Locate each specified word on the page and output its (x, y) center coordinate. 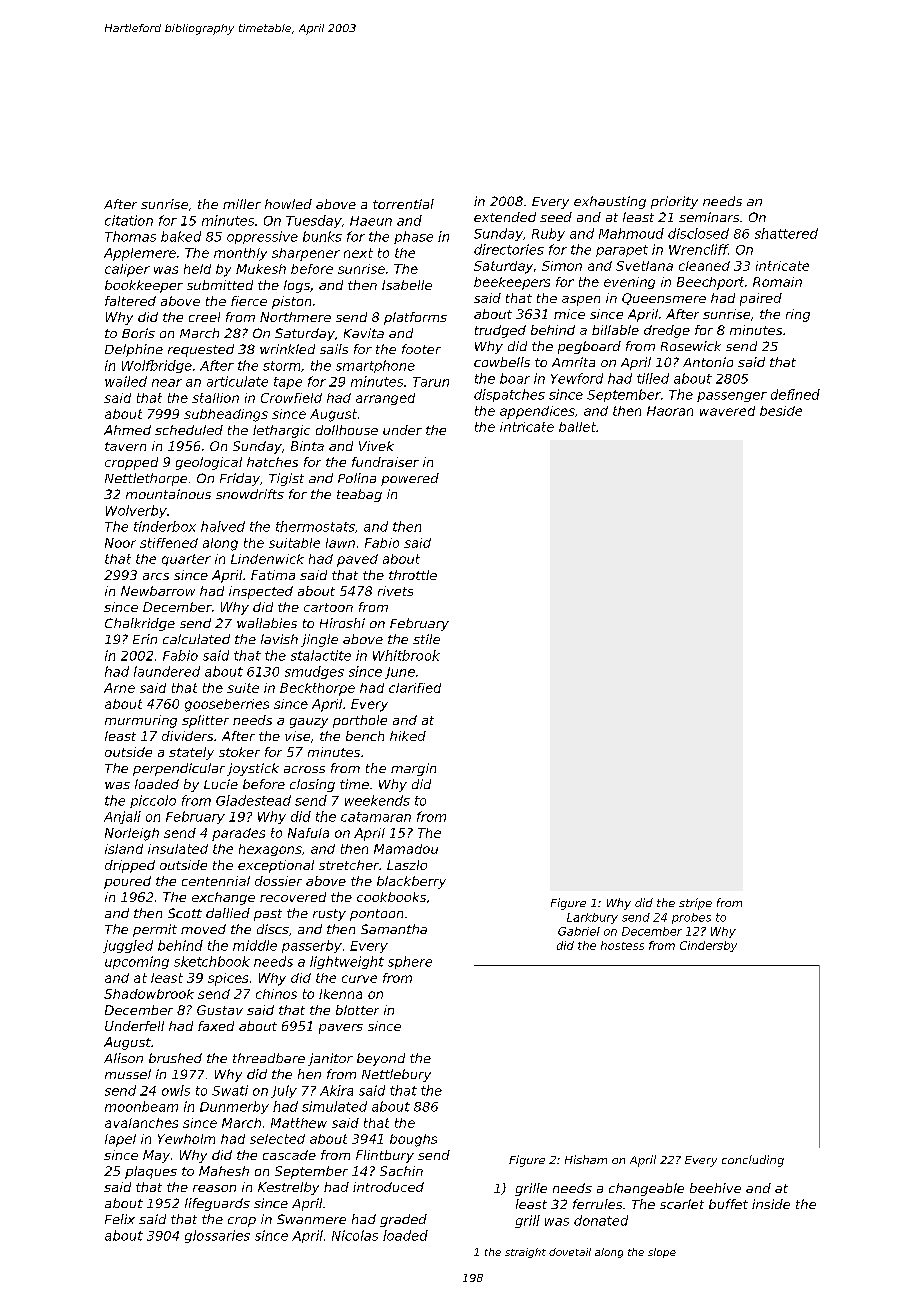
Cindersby (708, 946)
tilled (653, 378)
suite (243, 688)
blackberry (411, 882)
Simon (562, 266)
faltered (130, 301)
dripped (130, 866)
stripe (695, 904)
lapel (120, 1140)
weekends (377, 800)
